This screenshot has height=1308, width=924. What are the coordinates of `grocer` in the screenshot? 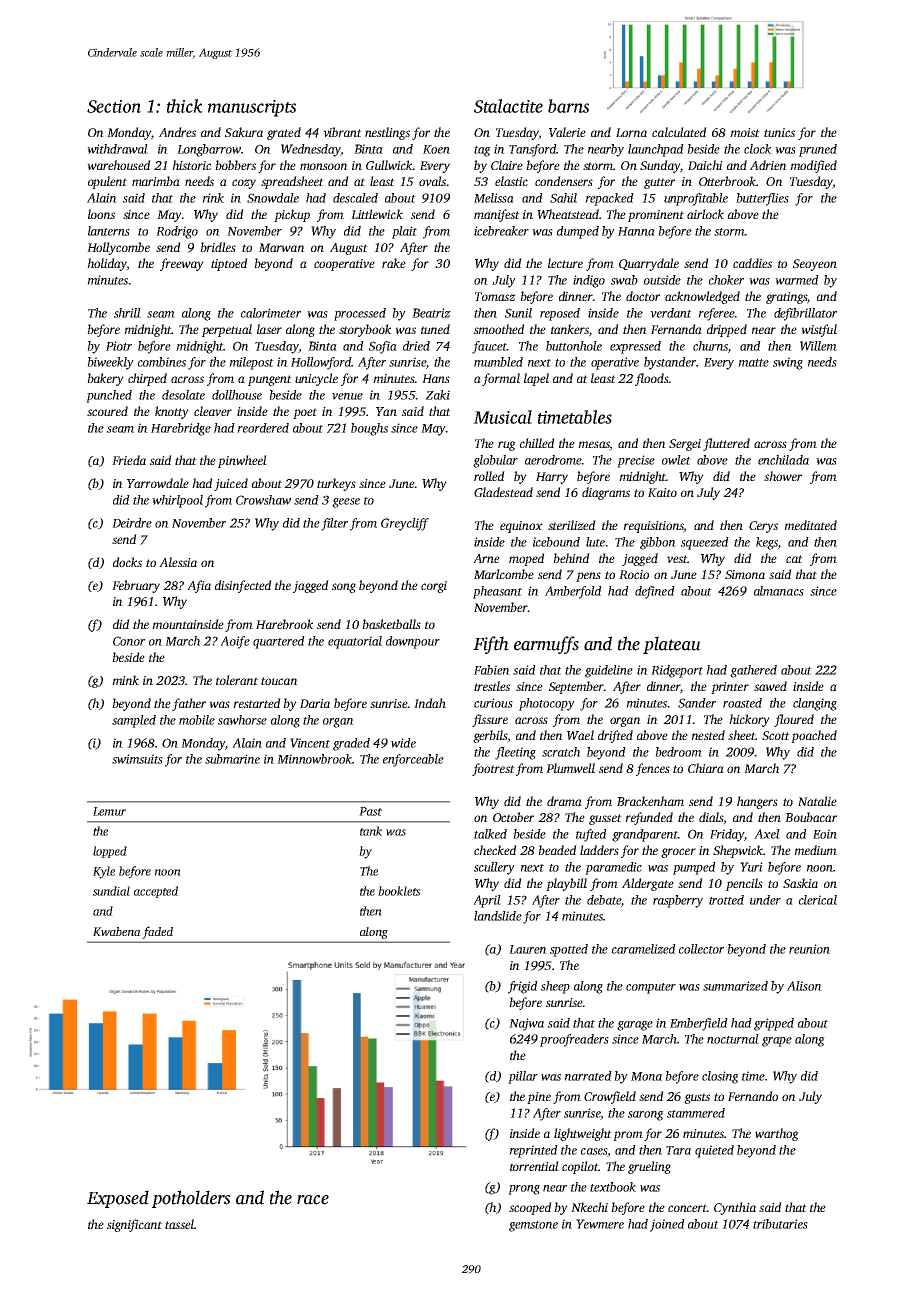 It's located at (678, 853).
